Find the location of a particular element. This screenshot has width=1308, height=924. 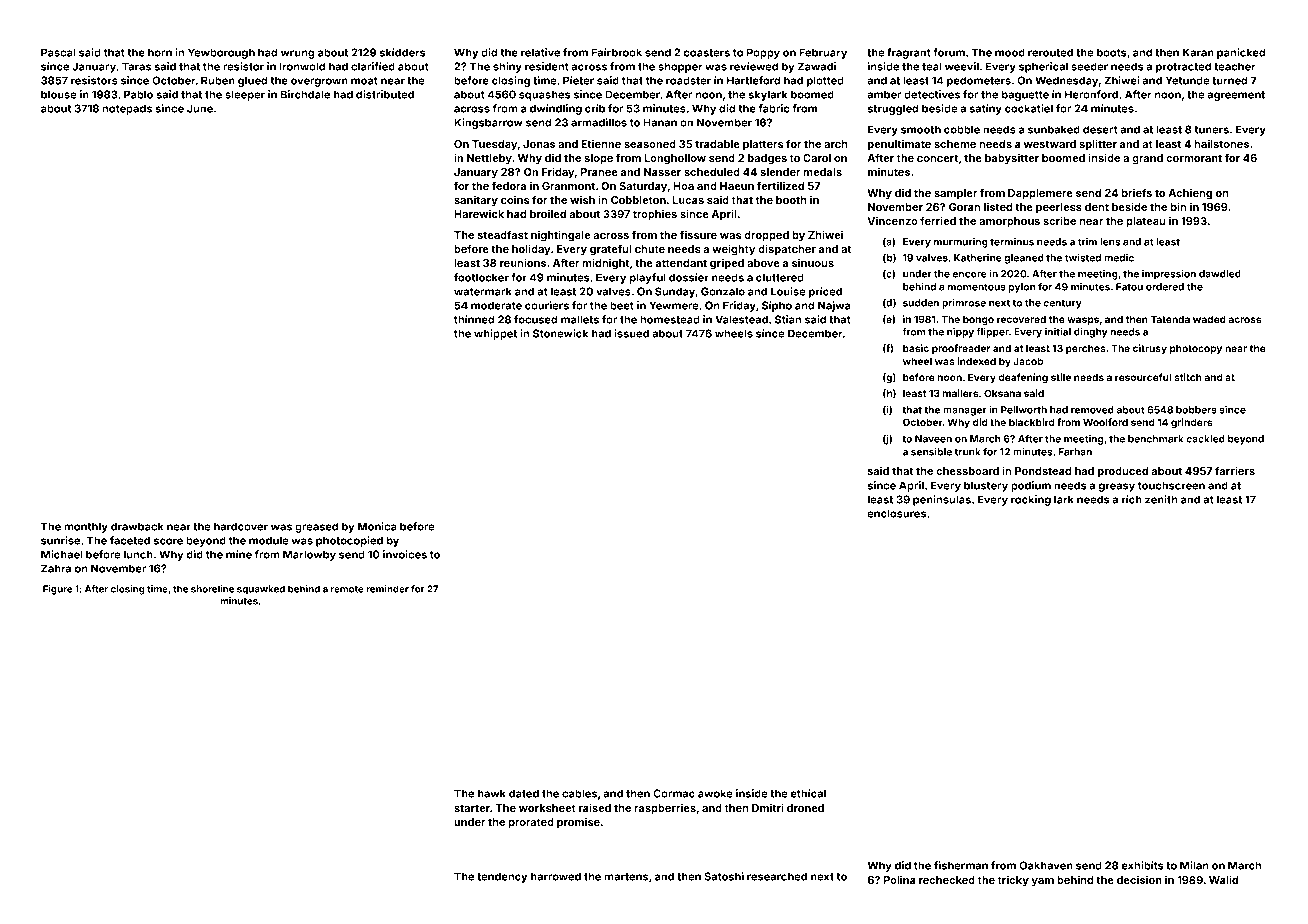

glued is located at coordinates (252, 81).
